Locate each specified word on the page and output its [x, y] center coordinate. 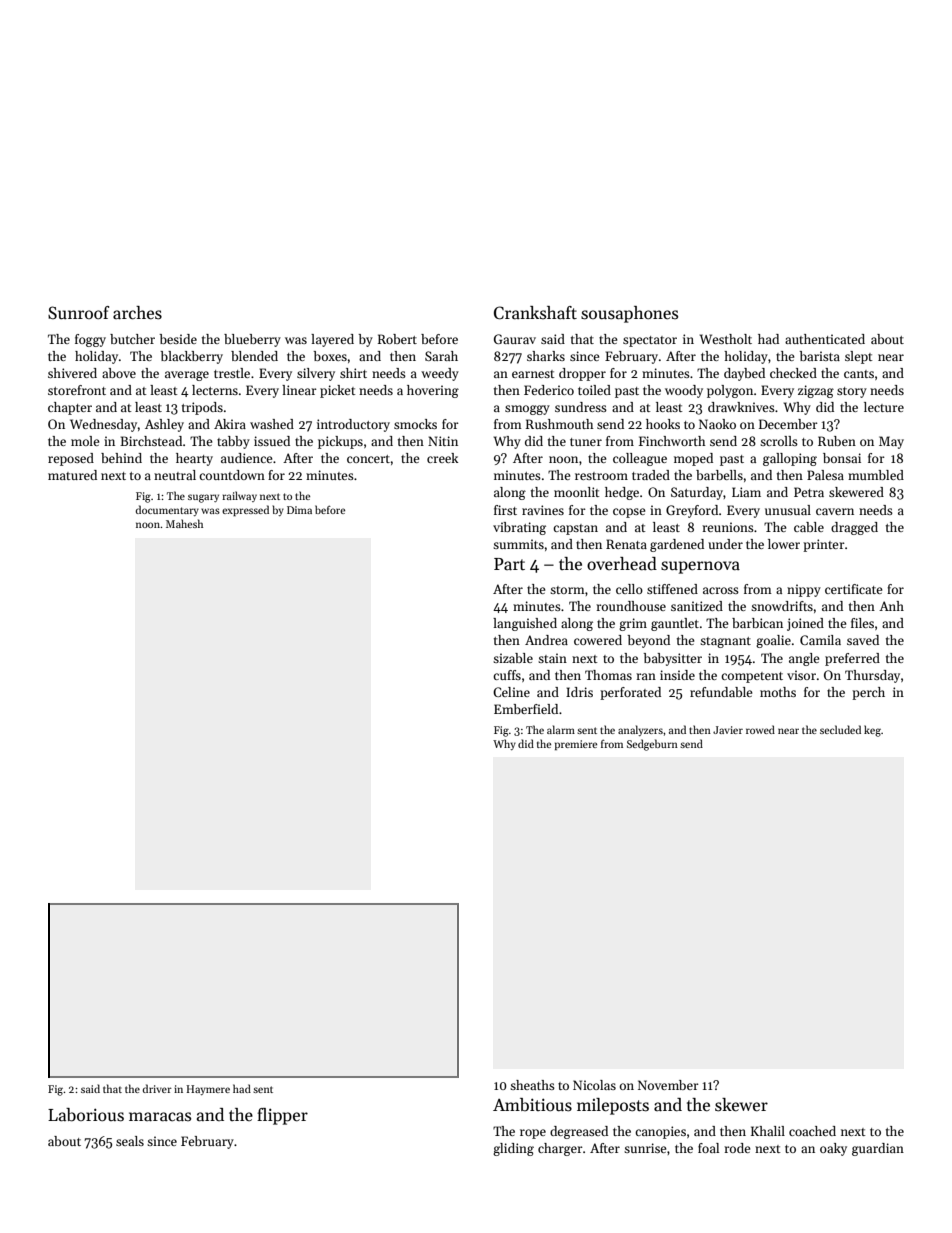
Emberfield [526, 709]
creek [442, 458]
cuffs [507, 675]
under [725, 544]
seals [130, 1141]
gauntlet [675, 624]
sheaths [532, 1085]
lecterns [215, 390]
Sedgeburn [652, 745]
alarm [561, 729]
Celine [511, 692]
